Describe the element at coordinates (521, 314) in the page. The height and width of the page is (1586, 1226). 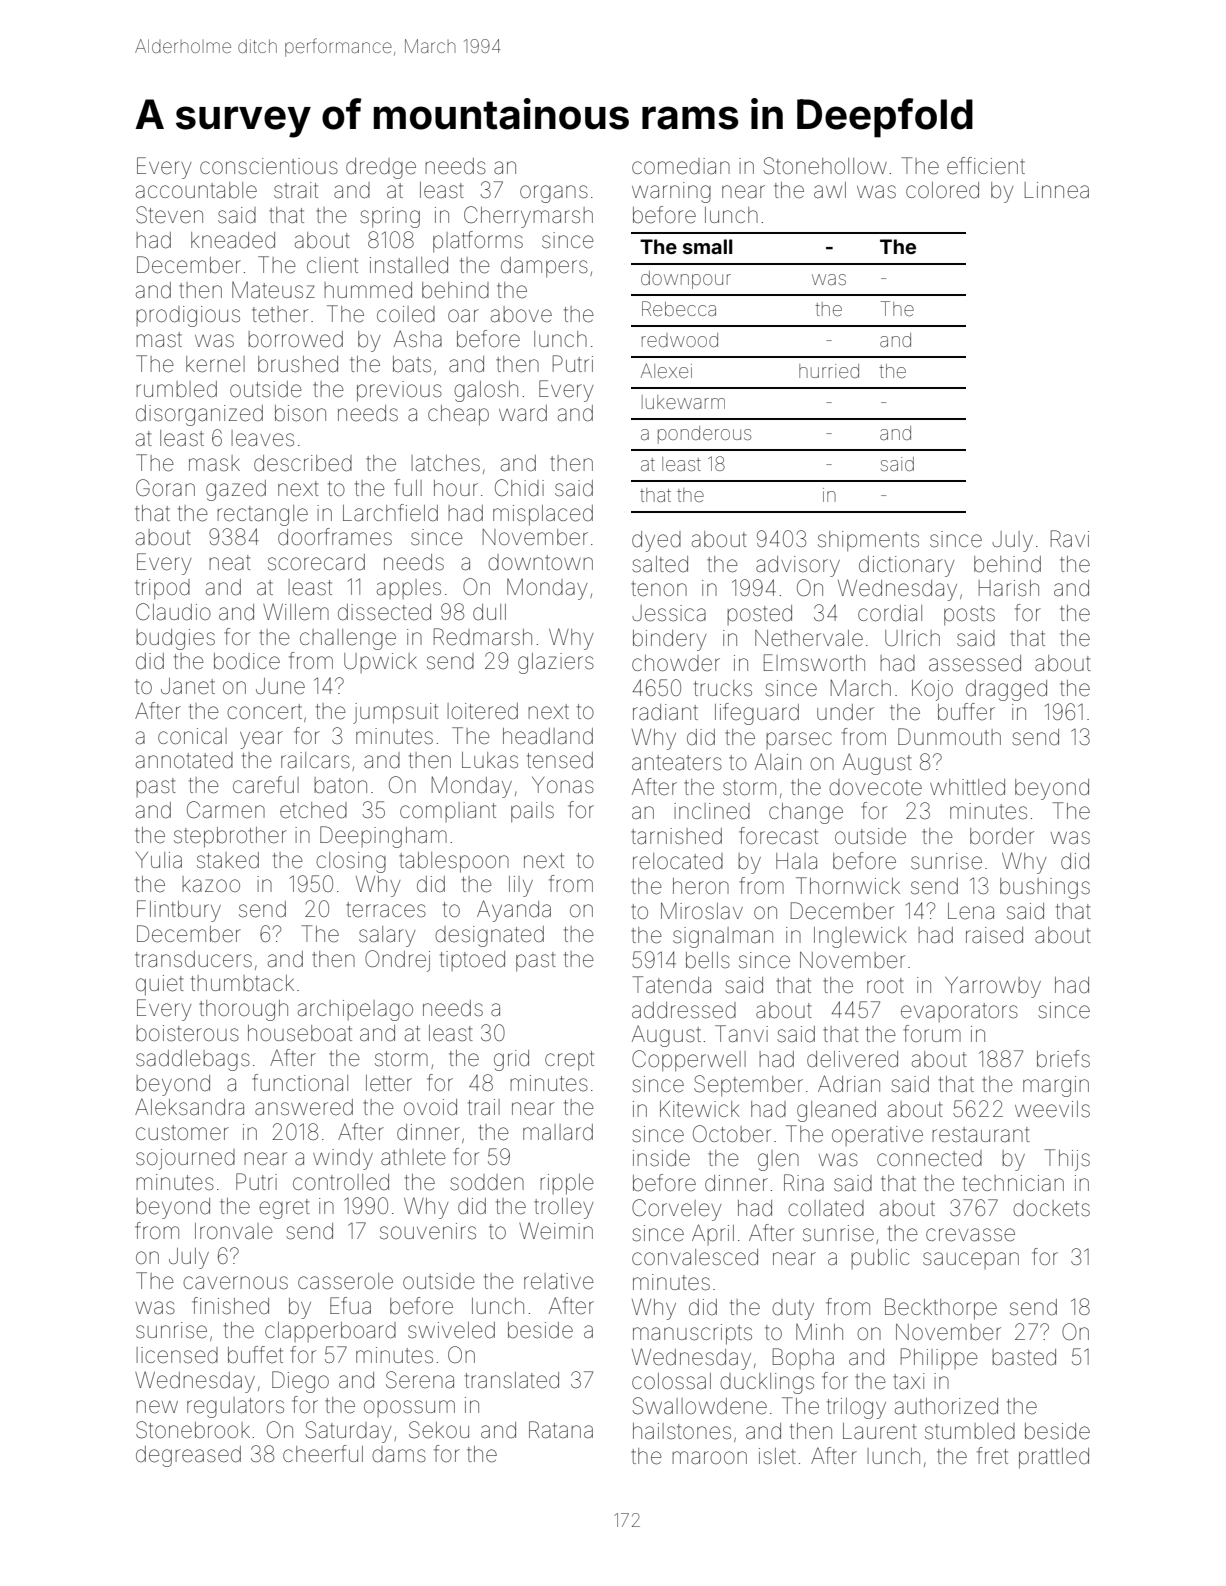
I see `above` at that location.
